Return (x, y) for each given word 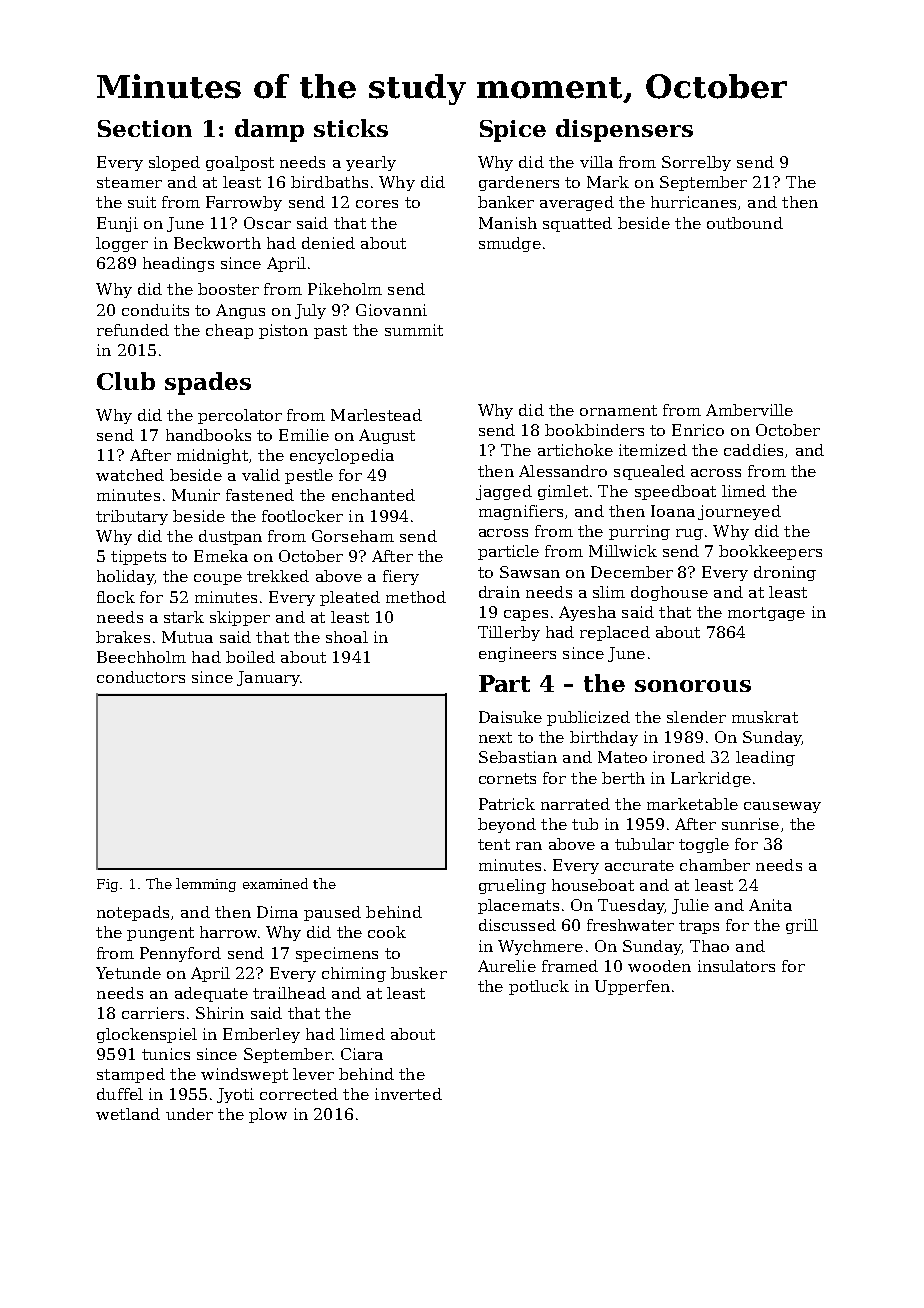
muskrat (765, 717)
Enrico (698, 430)
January (268, 678)
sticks (351, 128)
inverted (408, 1094)
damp (269, 130)
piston (283, 331)
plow (268, 1115)
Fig (107, 885)
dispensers (624, 130)
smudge (510, 244)
